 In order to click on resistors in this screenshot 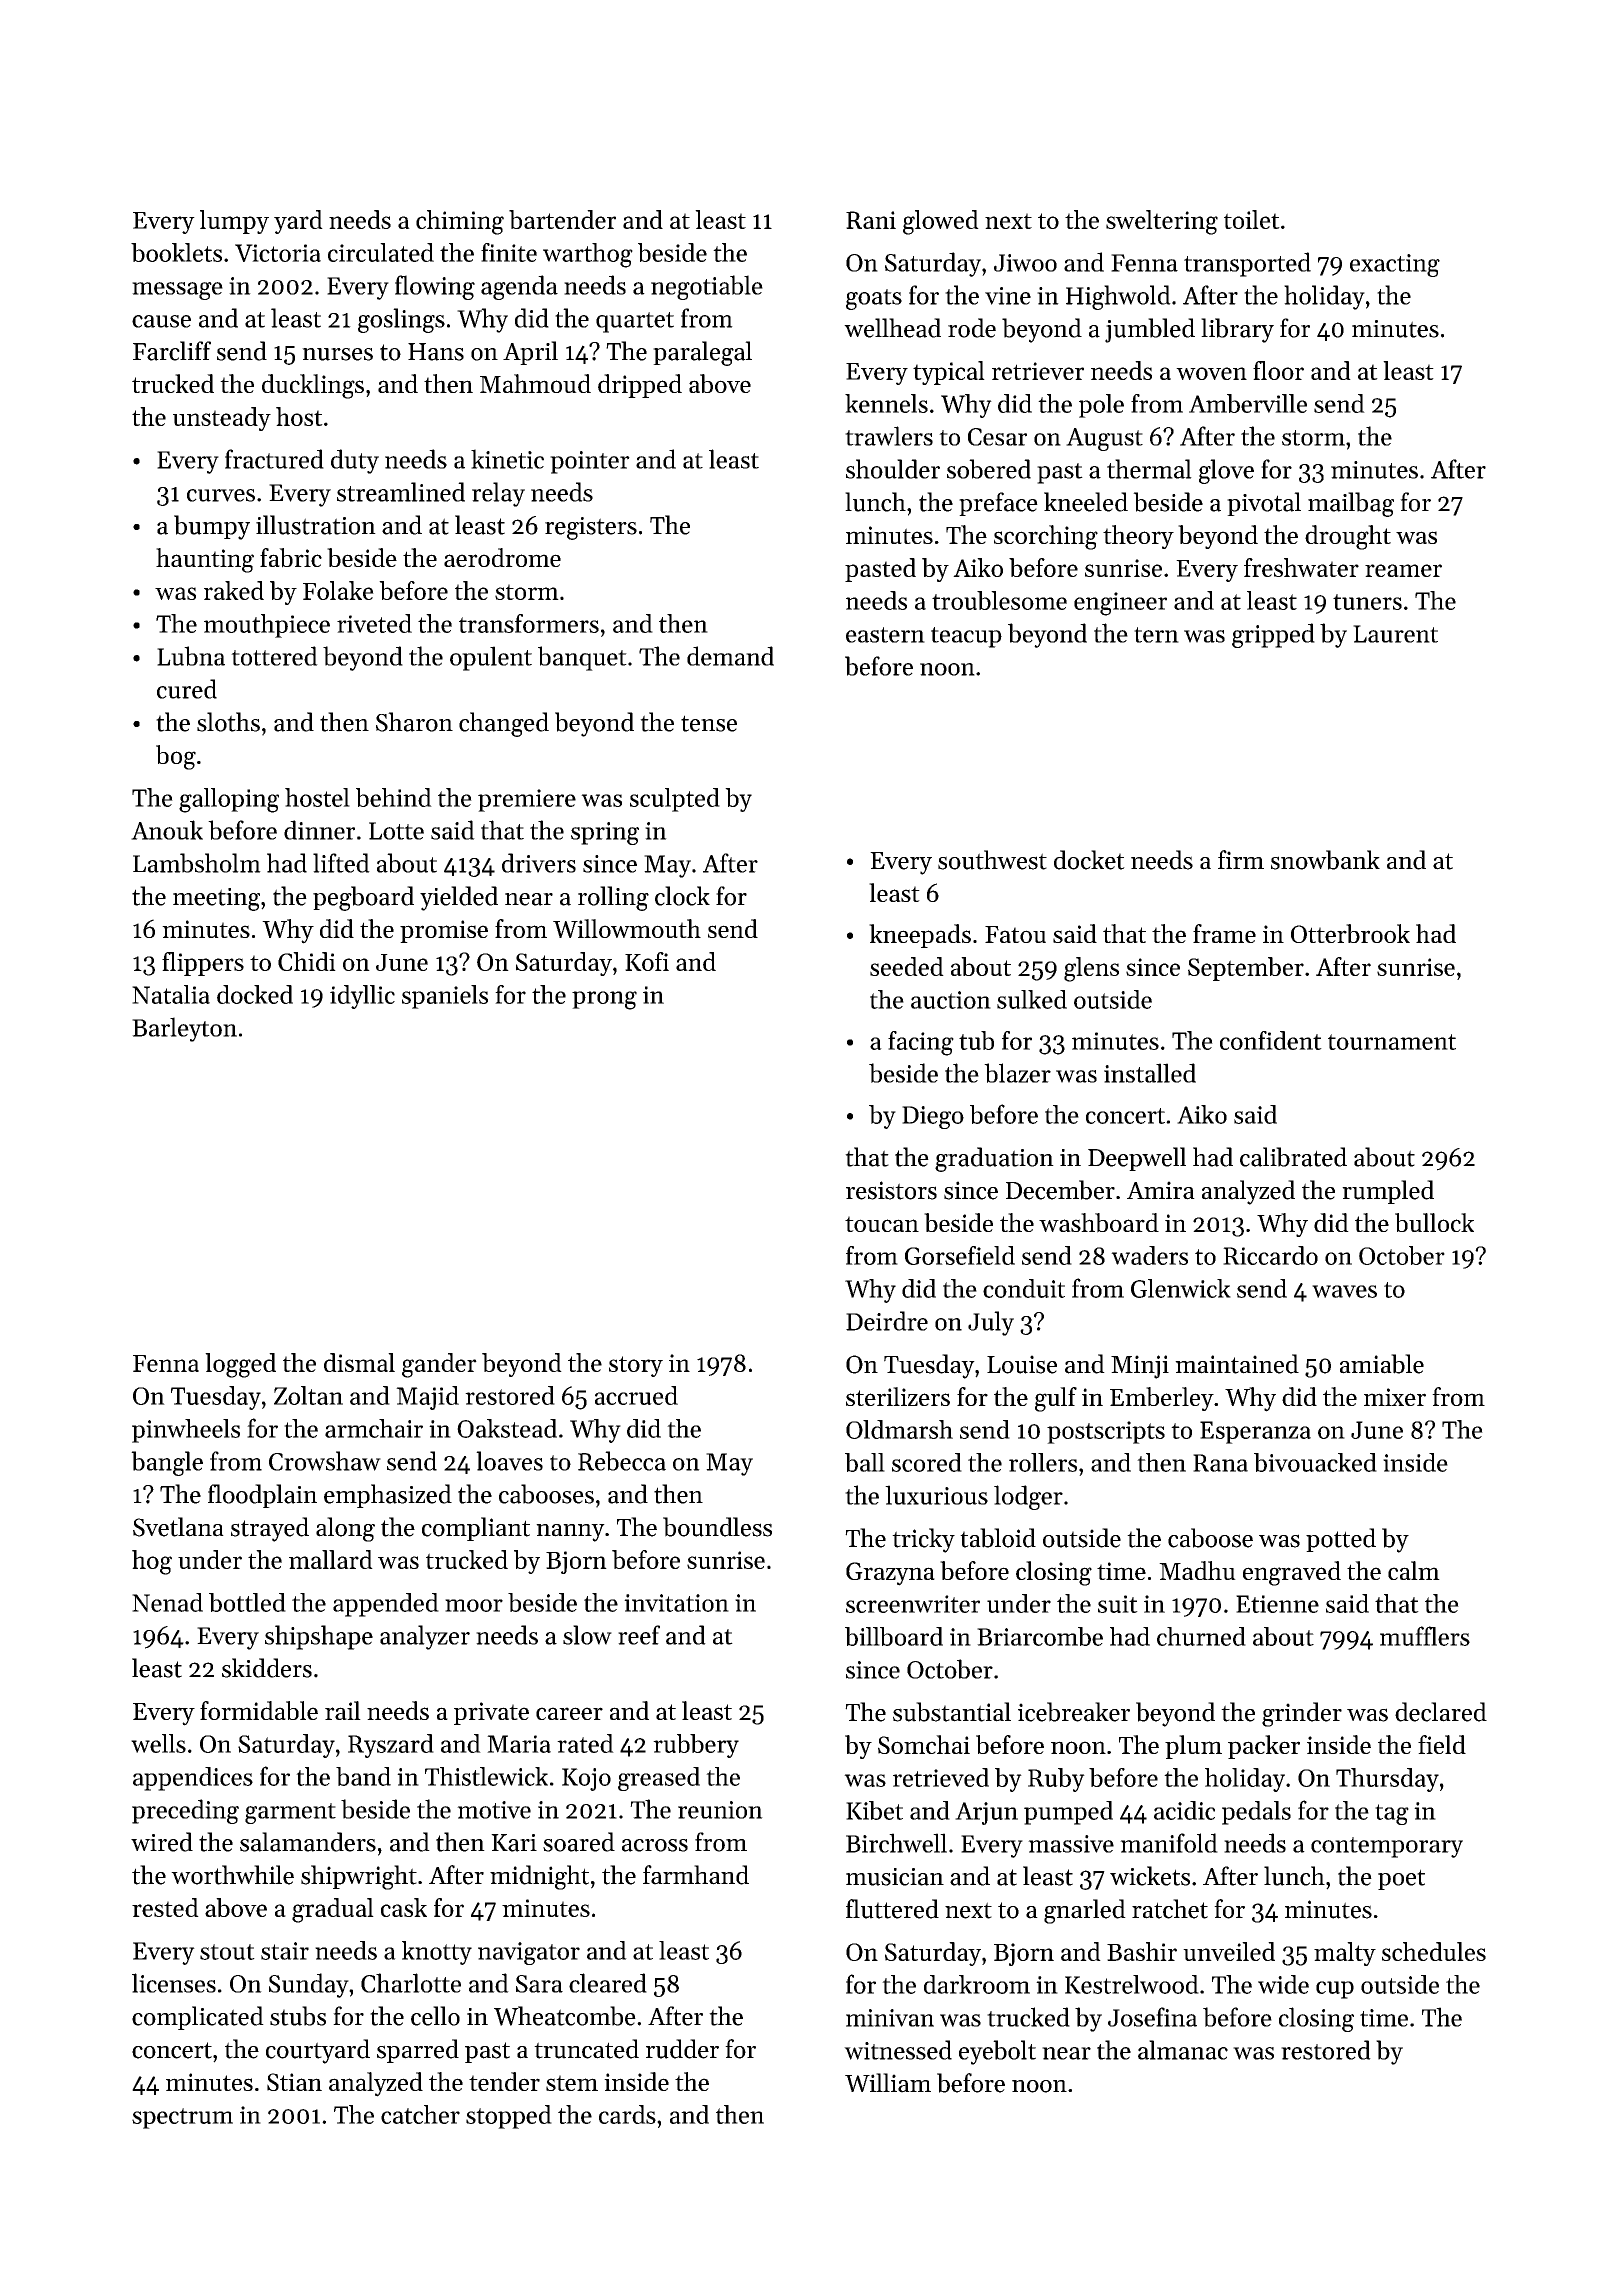, I will do `click(891, 1190)`.
